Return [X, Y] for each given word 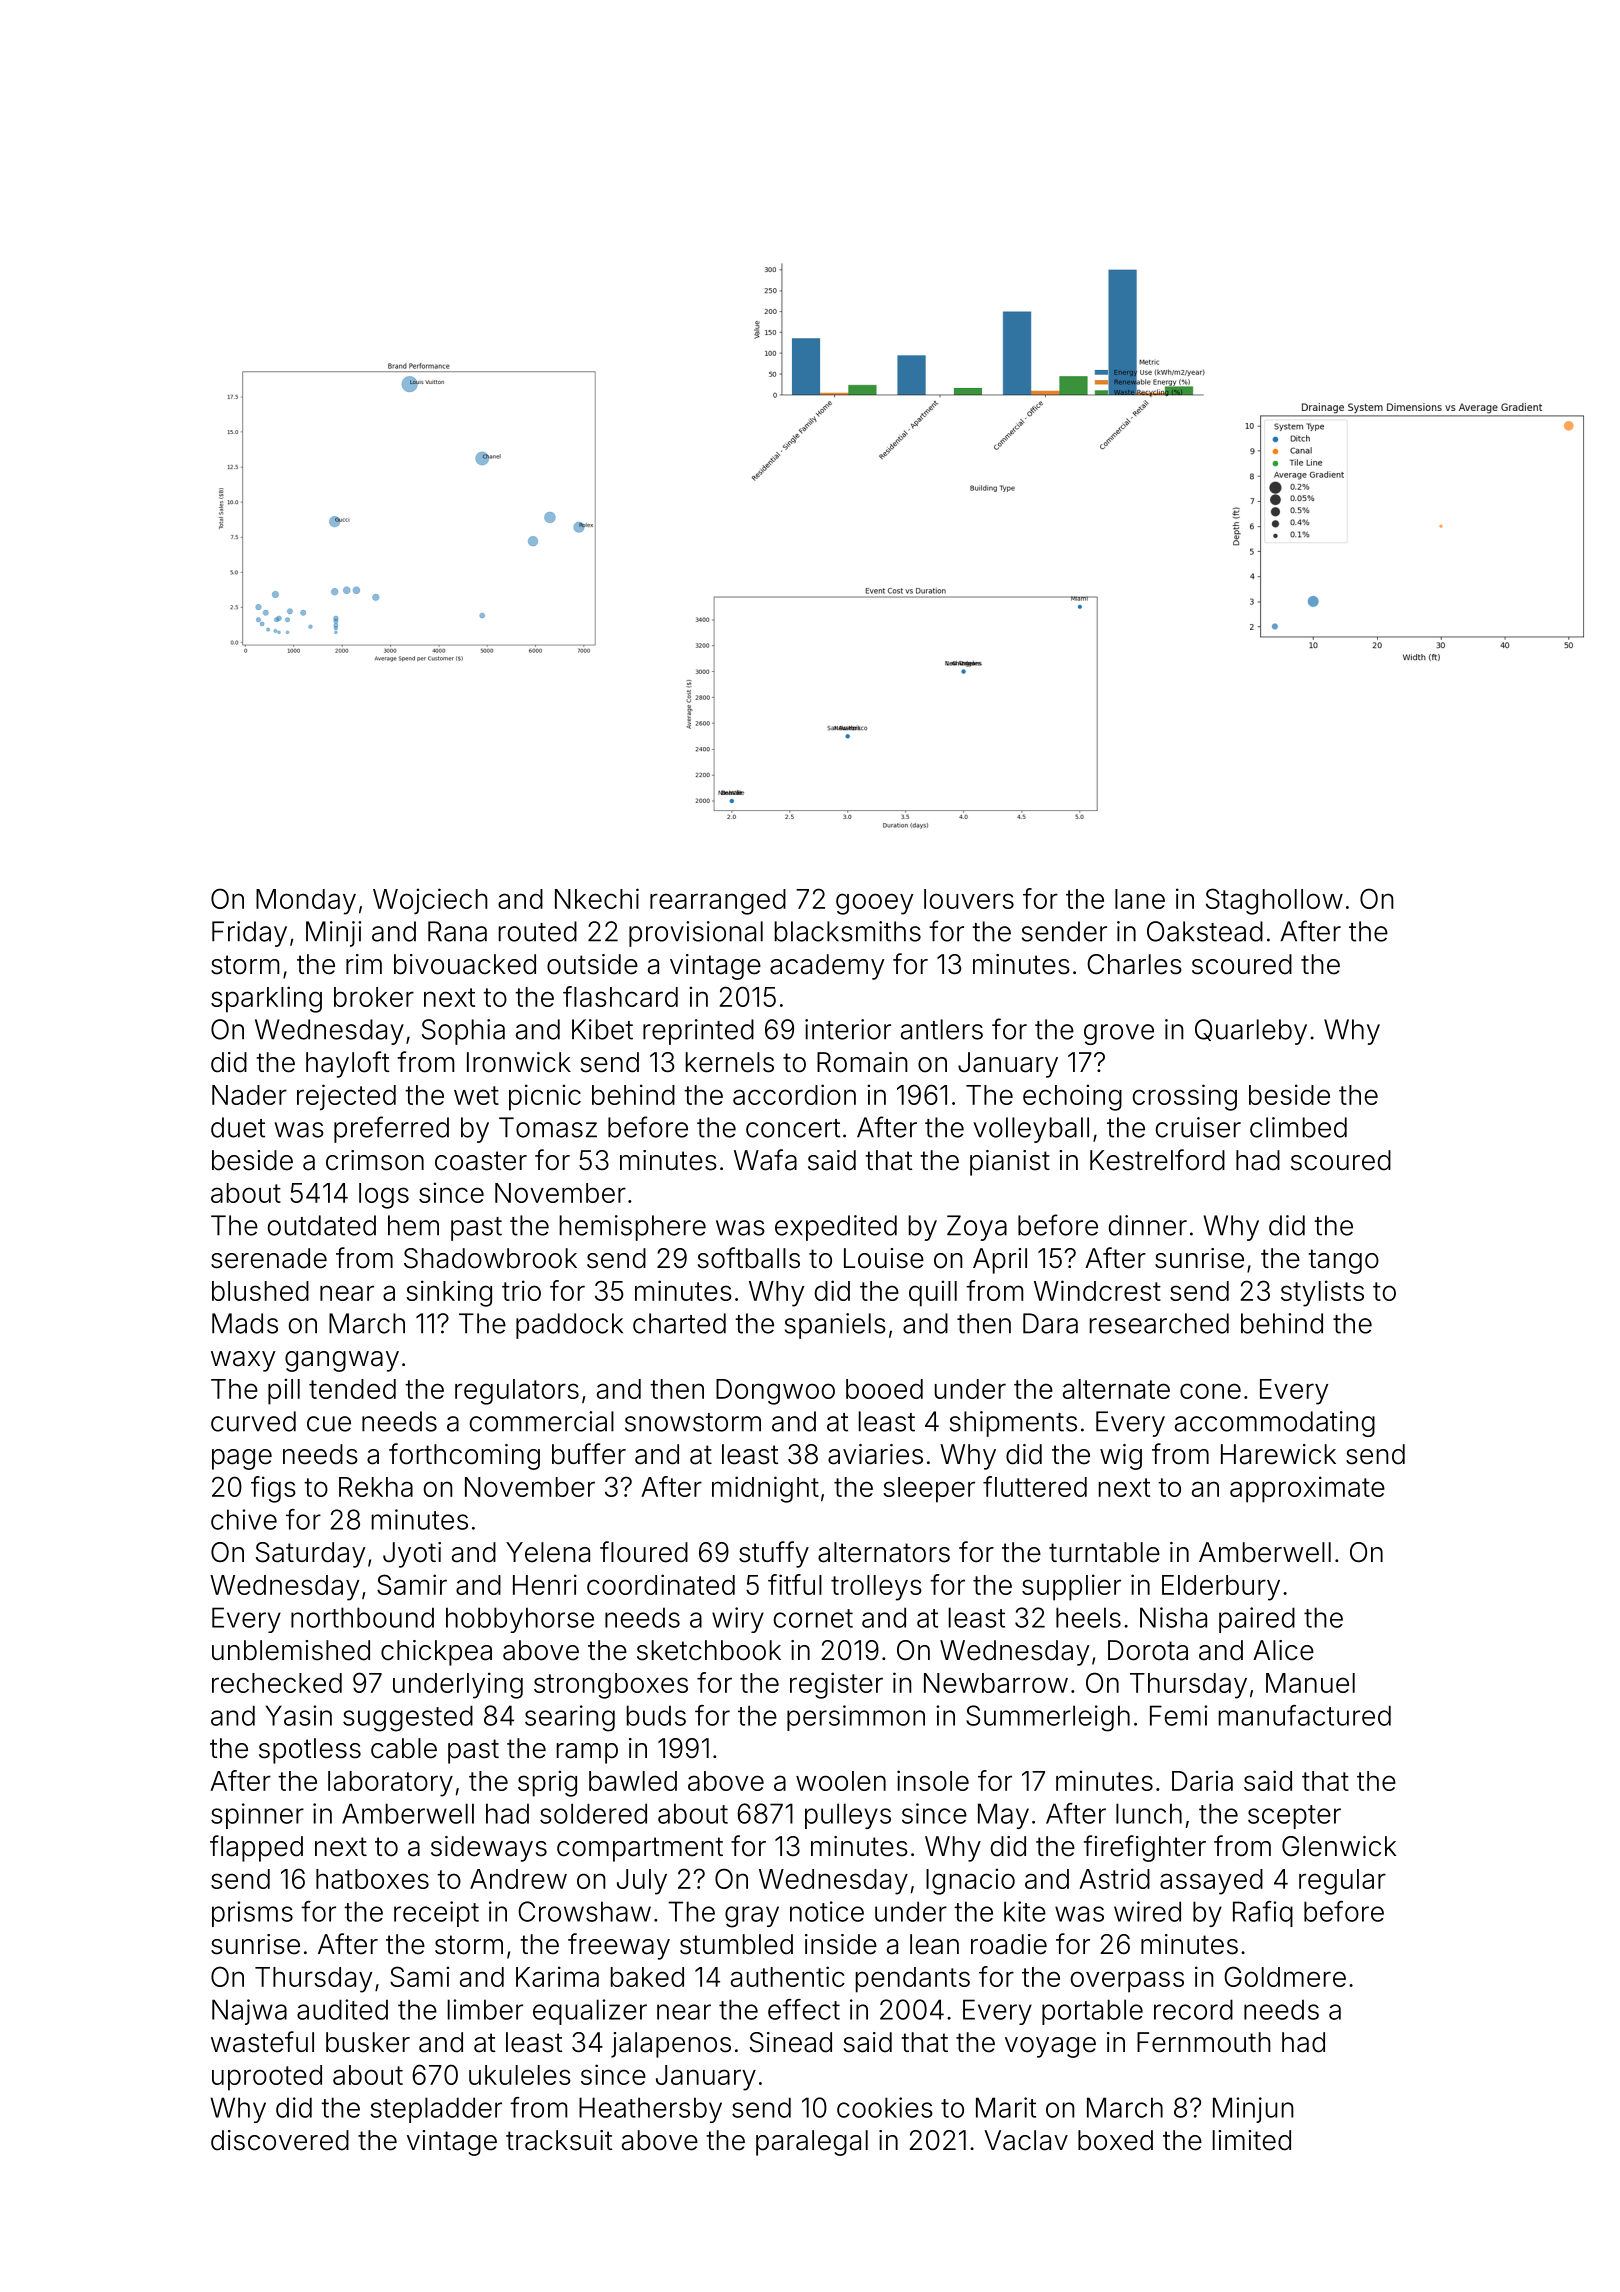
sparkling [266, 999]
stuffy [774, 1554]
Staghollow [1274, 901]
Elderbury [1221, 1588]
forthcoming [464, 1456]
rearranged [718, 902]
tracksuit [559, 2140]
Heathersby [650, 2110]
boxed [1115, 2140]
